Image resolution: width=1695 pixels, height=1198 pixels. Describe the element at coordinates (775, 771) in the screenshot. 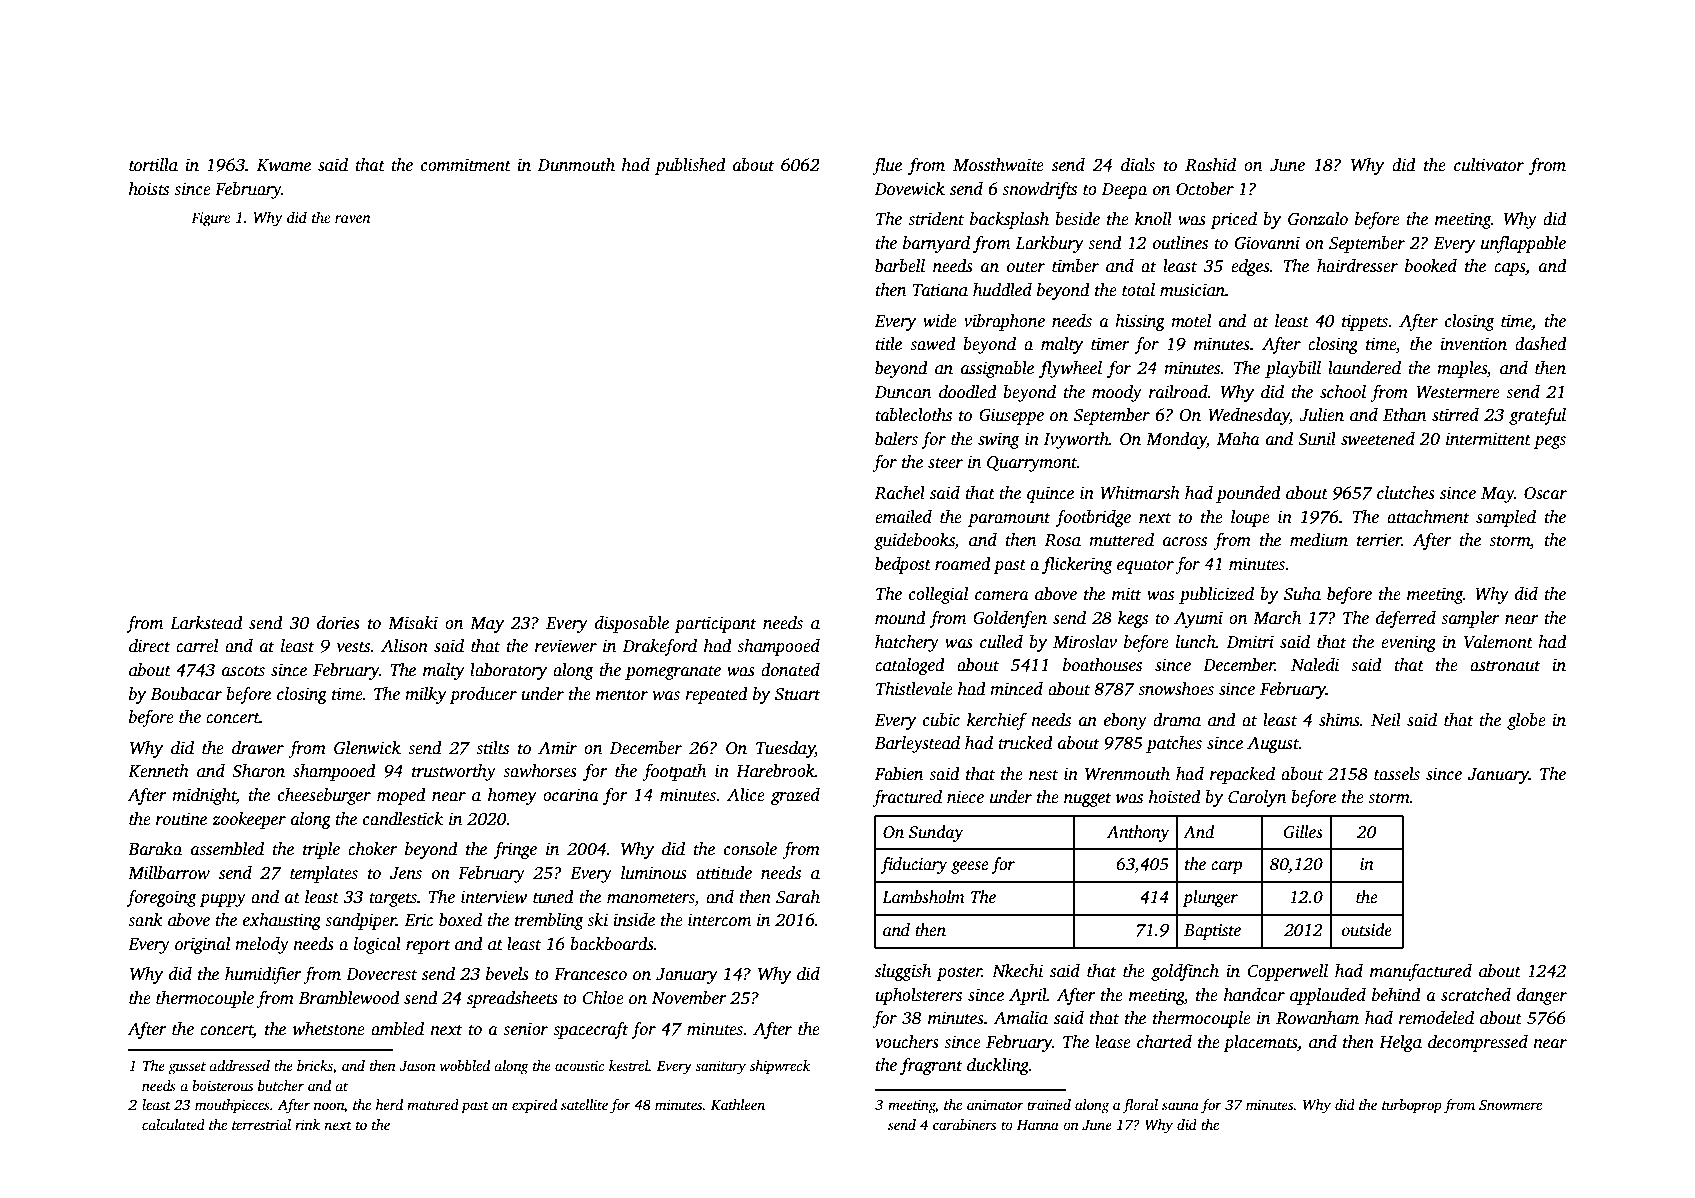

I see `Harebrook` at that location.
